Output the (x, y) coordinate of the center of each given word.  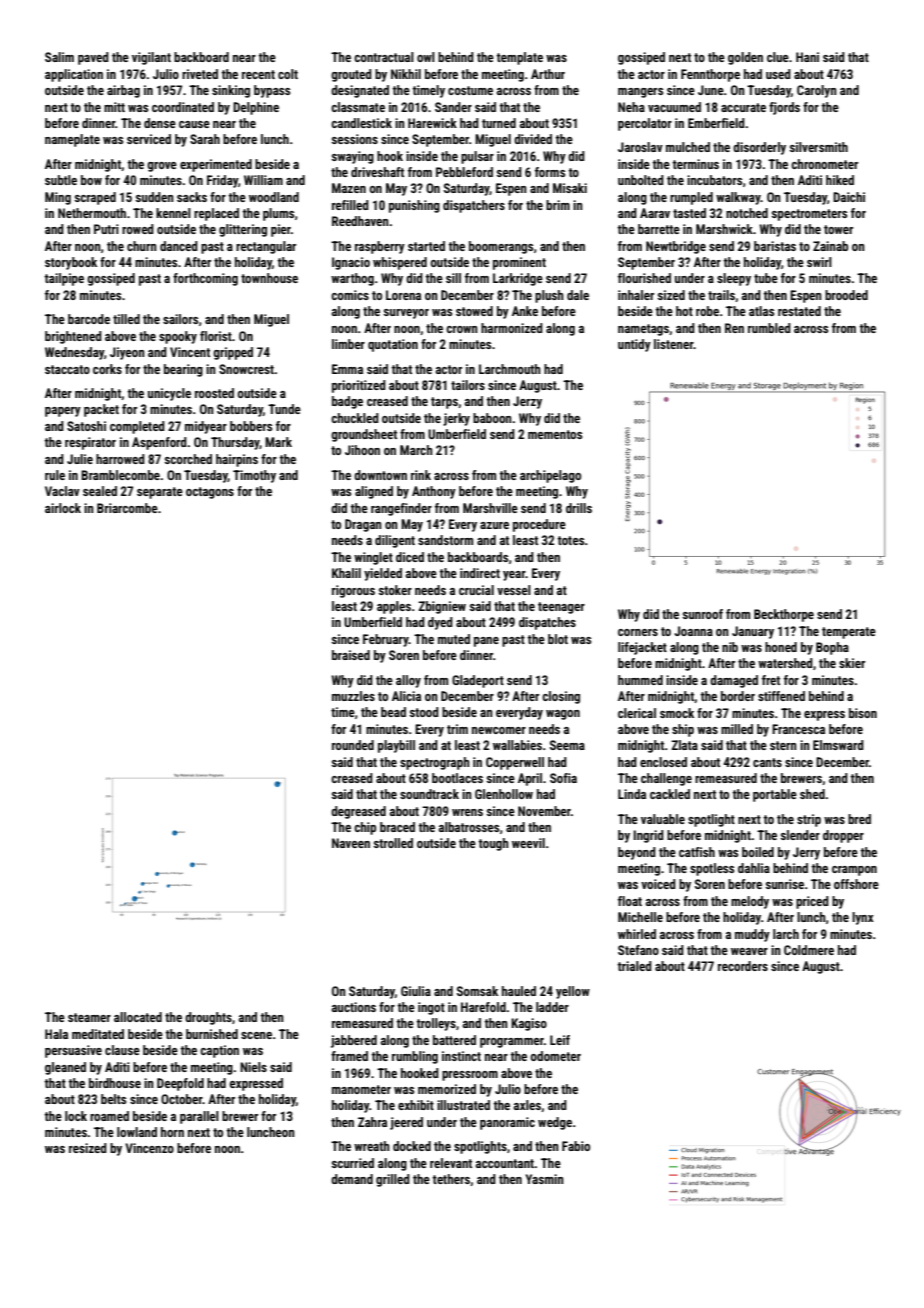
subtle (61, 180)
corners (638, 632)
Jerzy (527, 402)
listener (674, 344)
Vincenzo (149, 1148)
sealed (100, 491)
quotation (393, 345)
